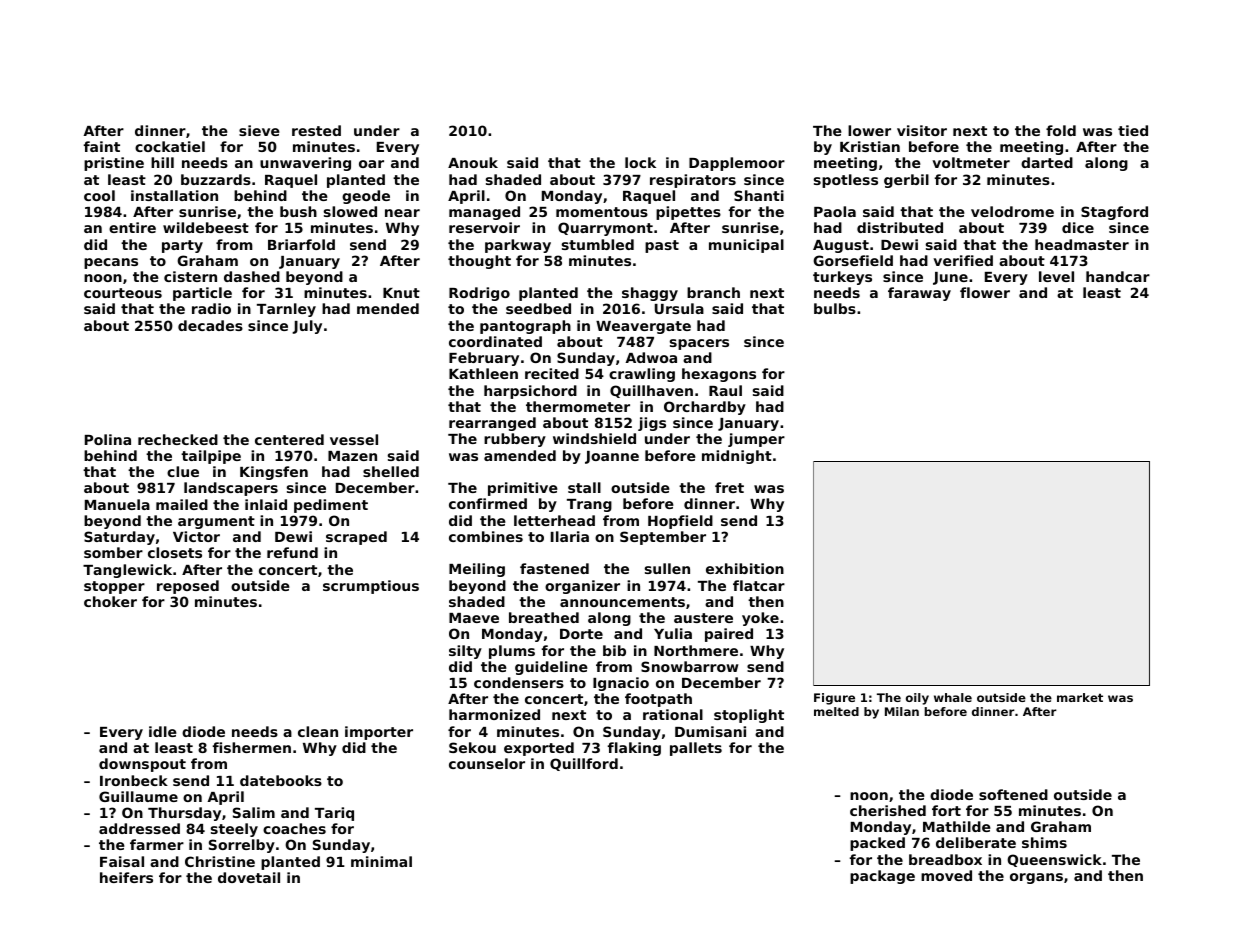 This screenshot has height=952, width=1233. Describe the element at coordinates (139, 828) in the screenshot. I see `addressed` at that location.
